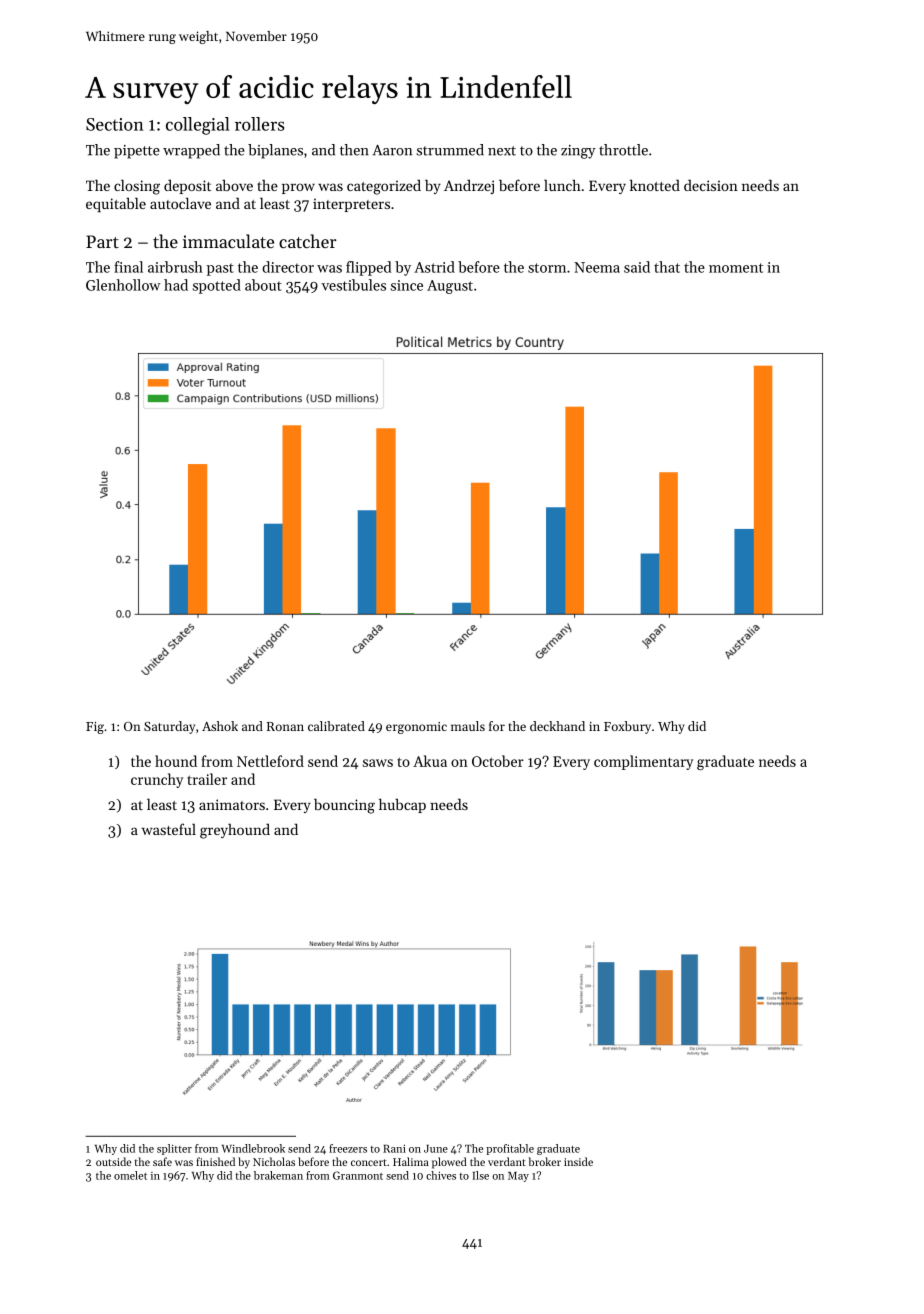 The width and height of the screenshot is (924, 1314). Describe the element at coordinates (450, 150) in the screenshot. I see `strummed` at that location.
